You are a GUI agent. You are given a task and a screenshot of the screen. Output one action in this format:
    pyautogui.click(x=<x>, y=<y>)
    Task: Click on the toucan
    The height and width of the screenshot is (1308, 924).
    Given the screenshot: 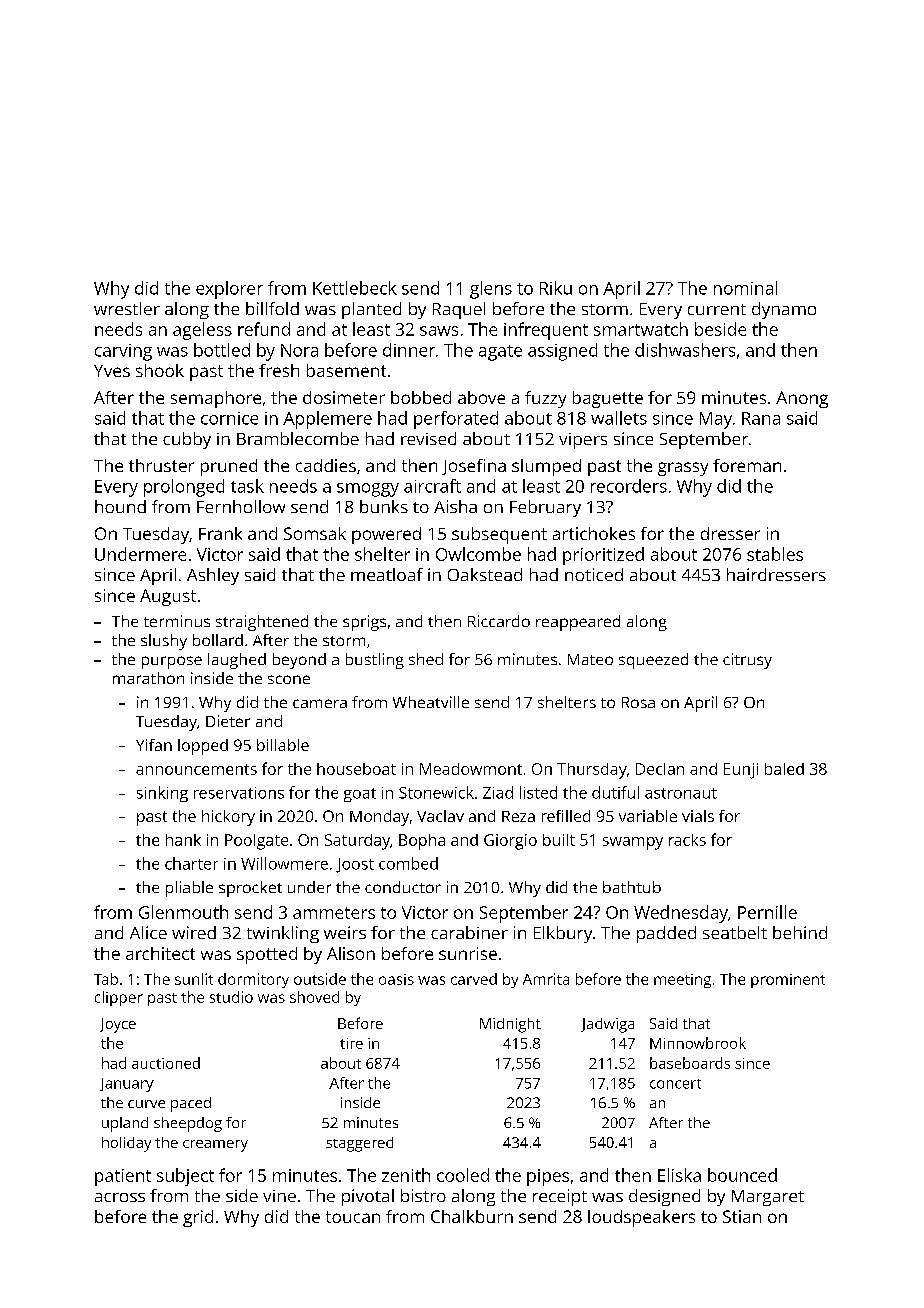 What is the action you would take?
    pyautogui.click(x=353, y=1217)
